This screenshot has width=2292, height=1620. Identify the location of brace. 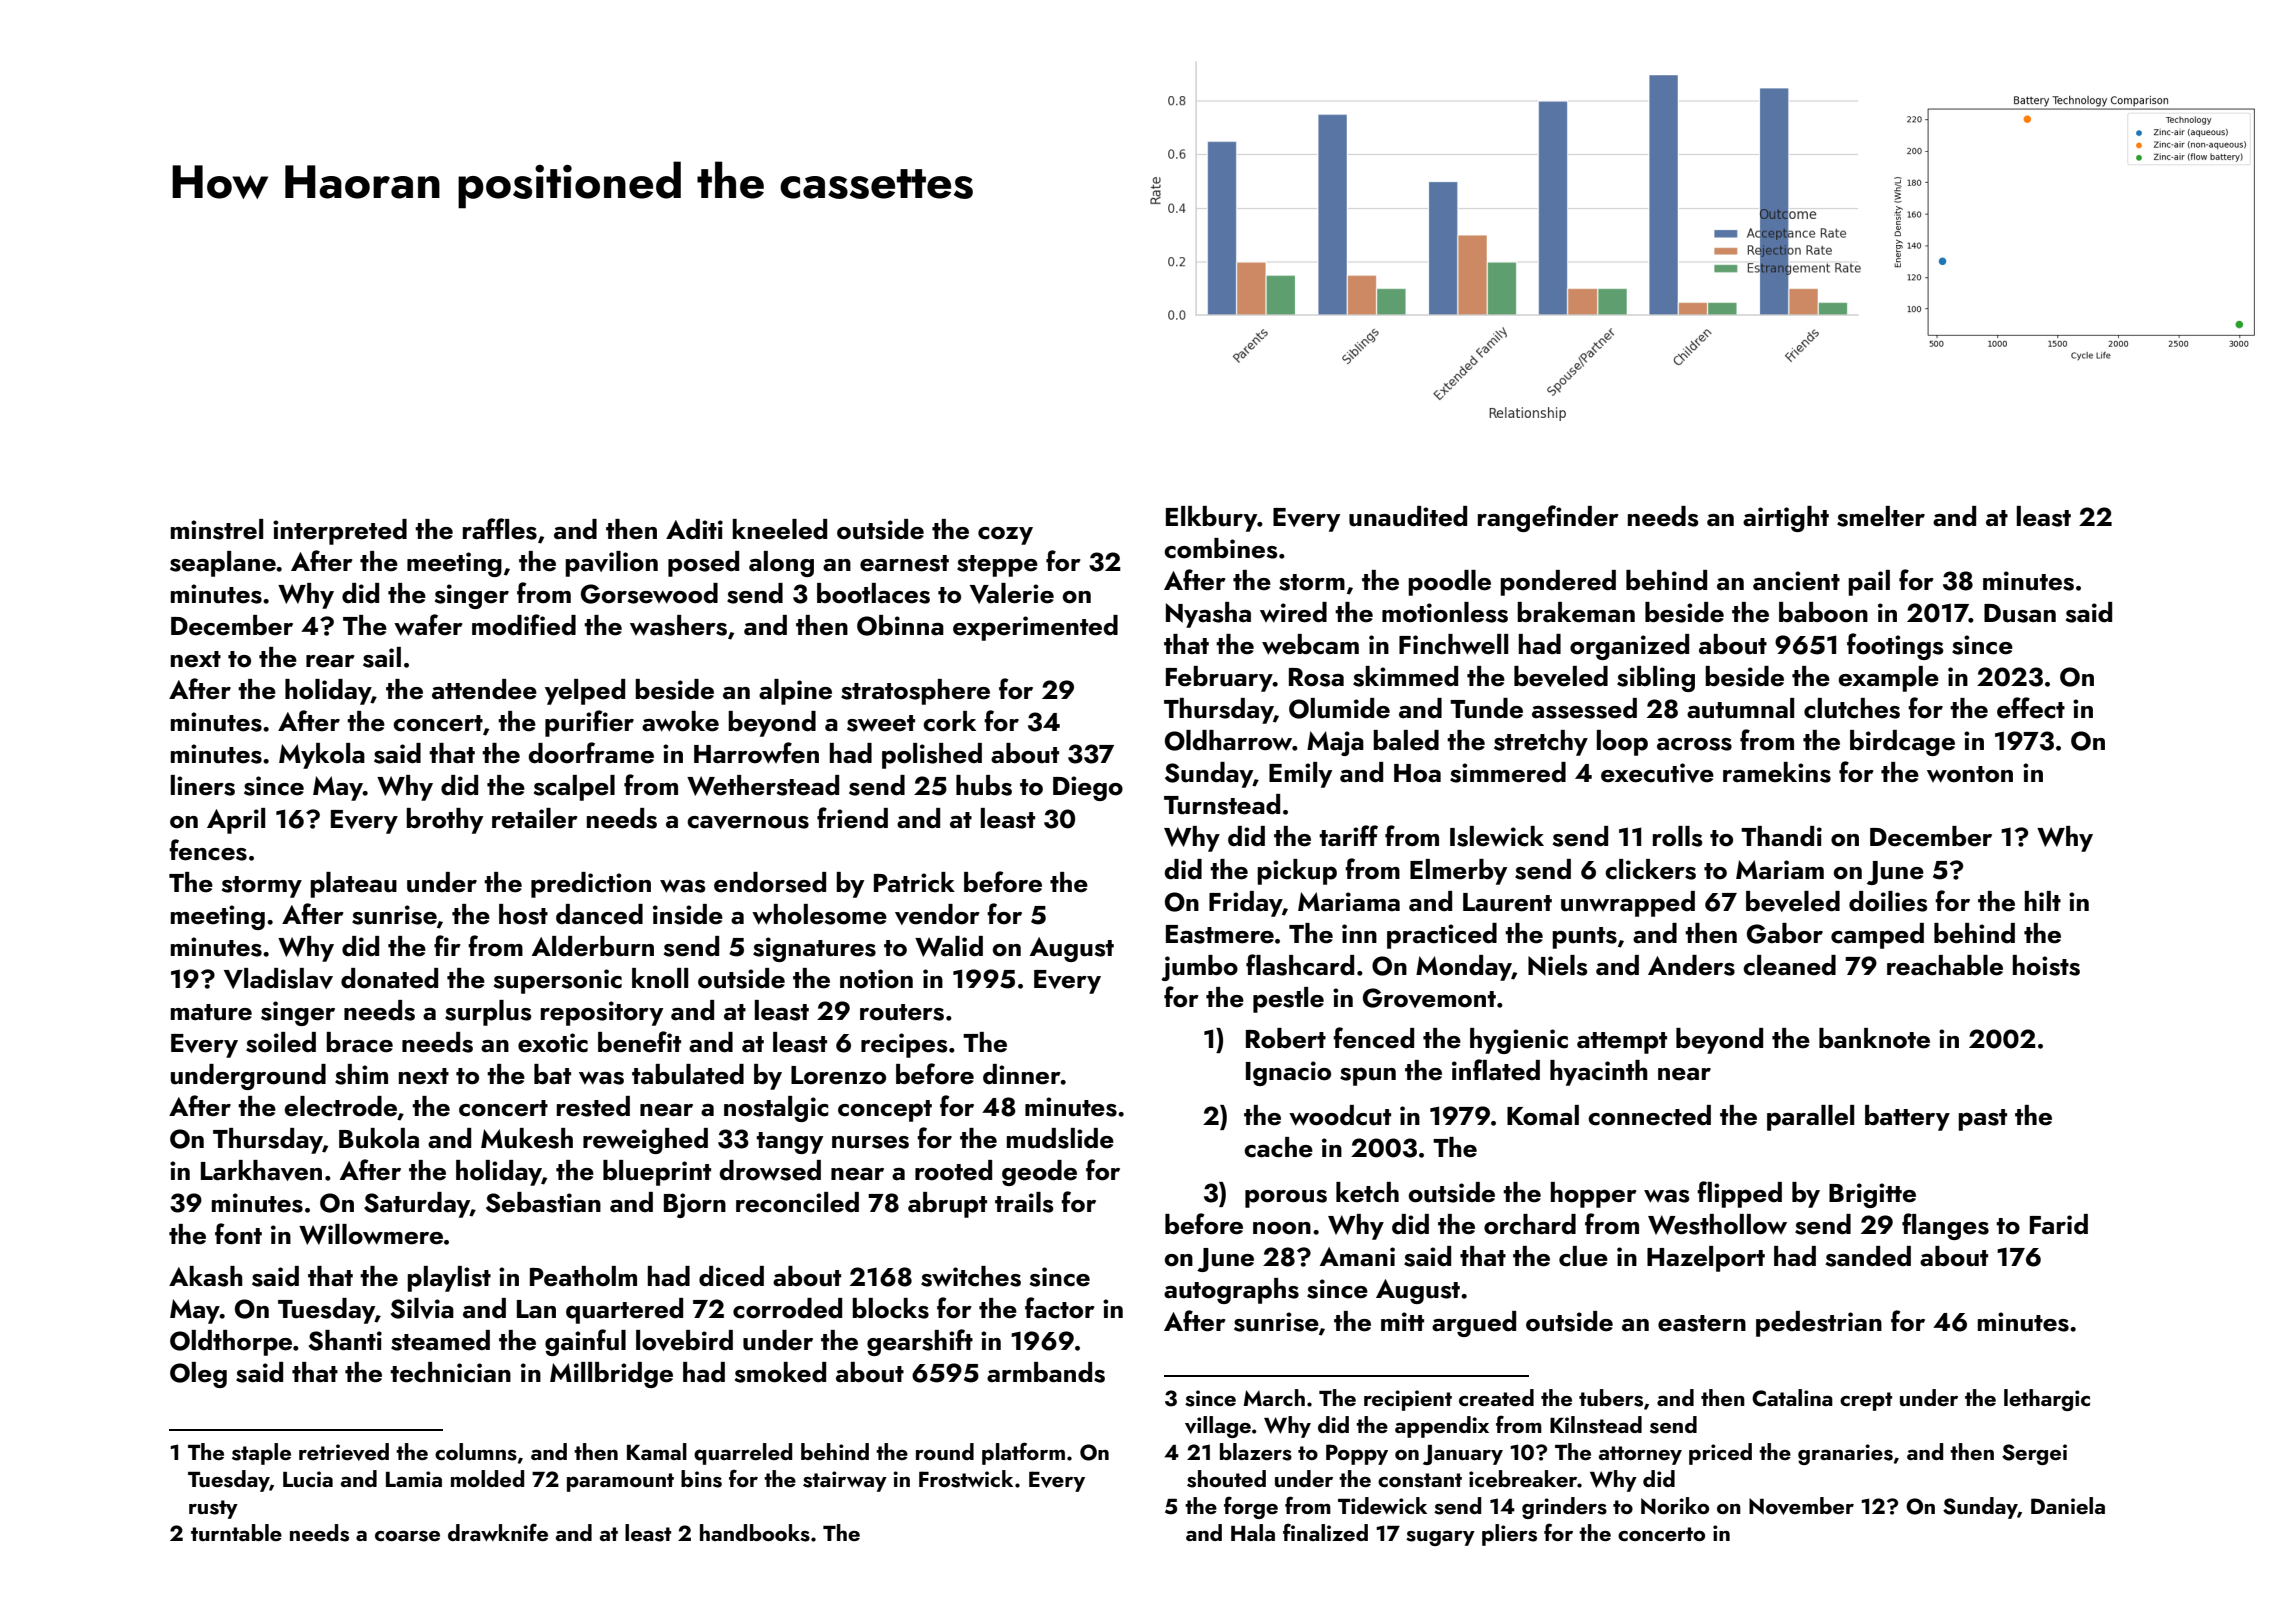
(359, 1042).
